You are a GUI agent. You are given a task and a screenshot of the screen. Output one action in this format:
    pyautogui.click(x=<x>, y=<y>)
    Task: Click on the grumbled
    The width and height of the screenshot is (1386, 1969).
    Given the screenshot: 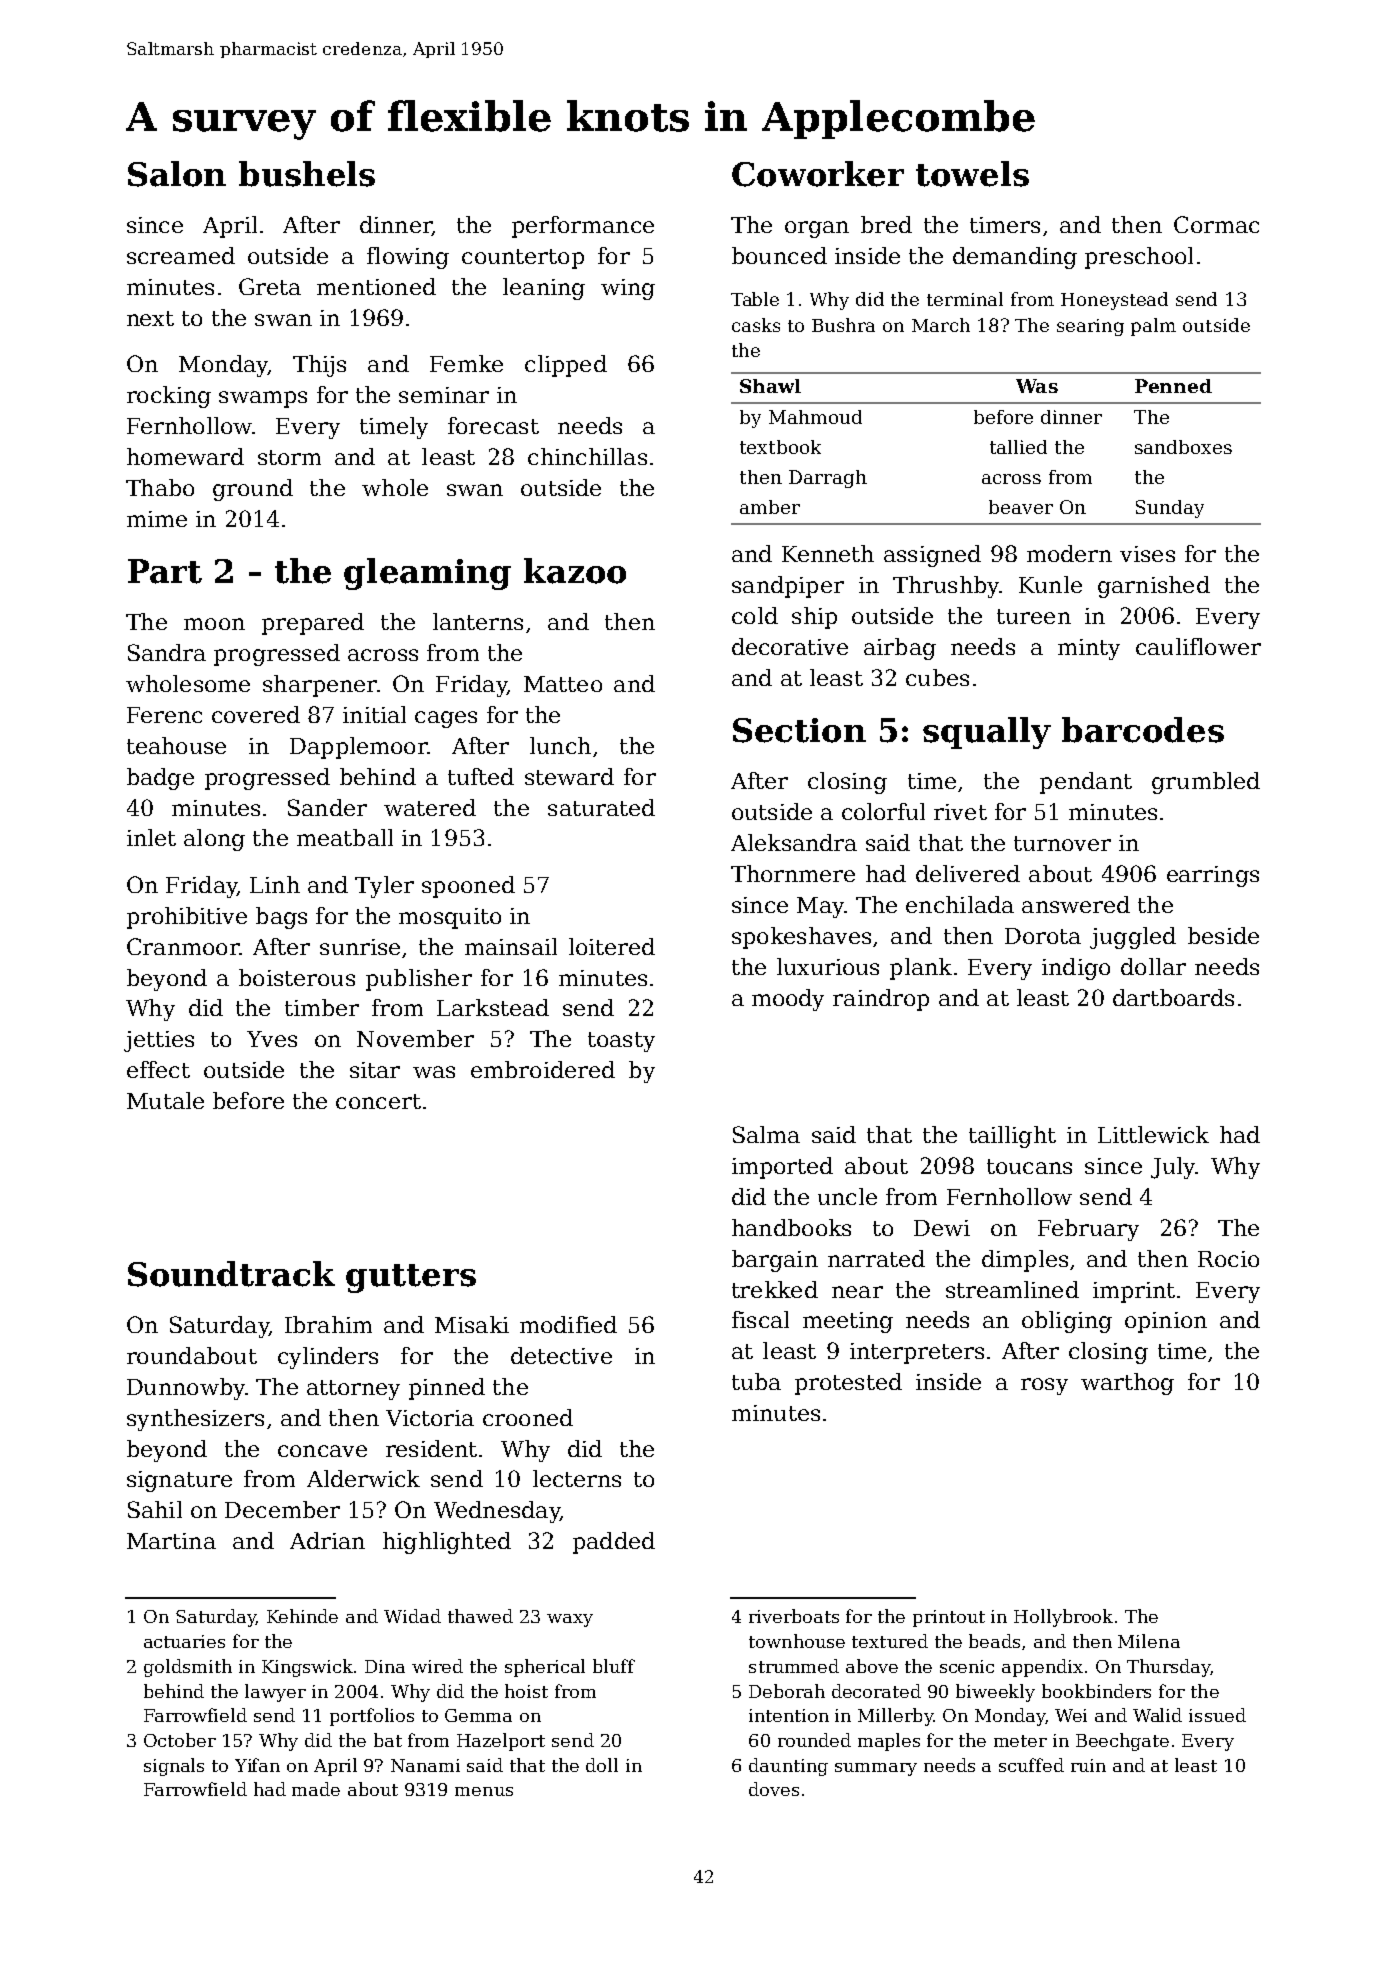 What is the action you would take?
    pyautogui.click(x=1206, y=783)
